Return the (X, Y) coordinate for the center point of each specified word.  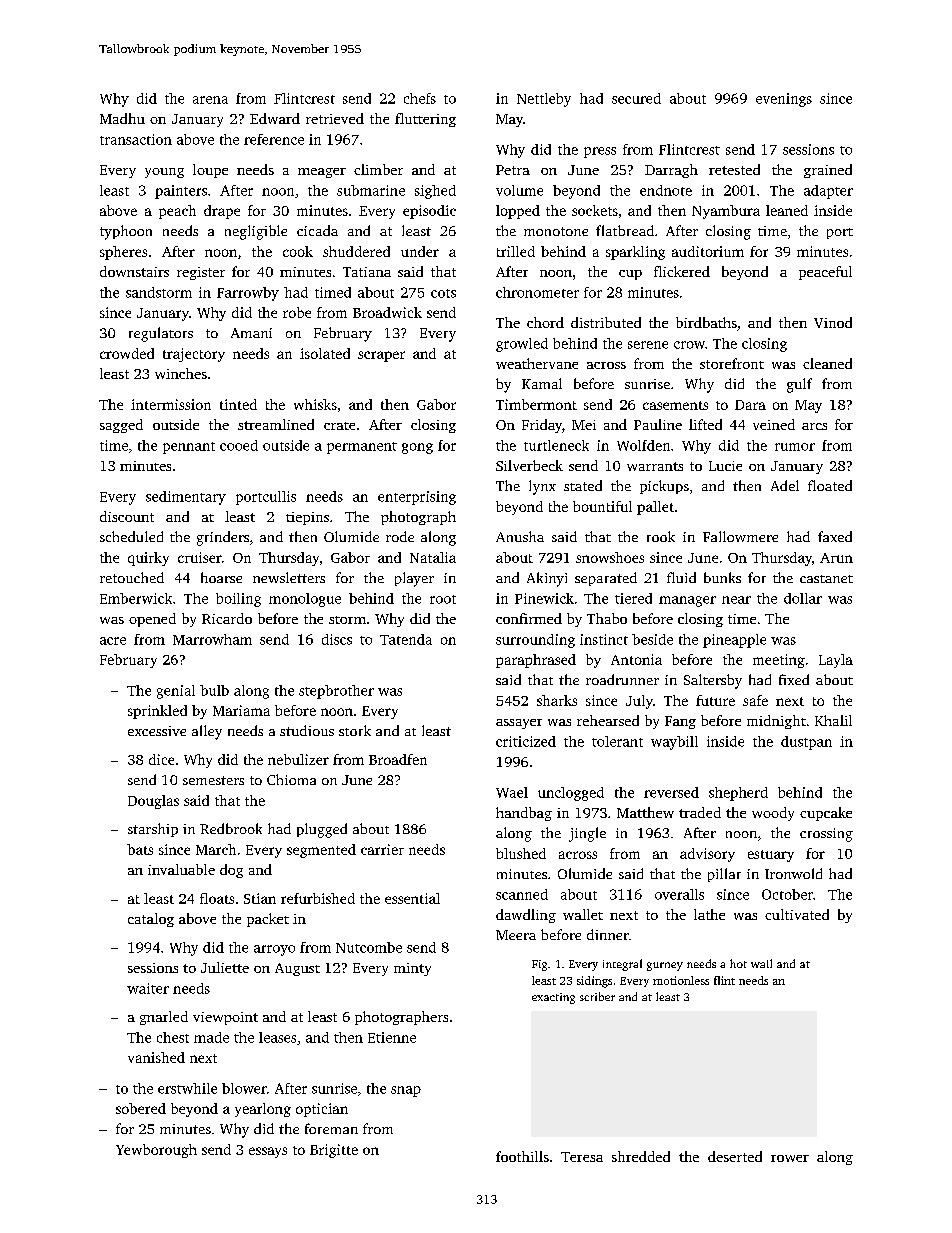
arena (210, 100)
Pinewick (544, 598)
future (715, 700)
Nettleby (544, 100)
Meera (516, 935)
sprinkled (157, 712)
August (297, 969)
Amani (251, 333)
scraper (381, 356)
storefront (732, 363)
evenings (784, 100)
